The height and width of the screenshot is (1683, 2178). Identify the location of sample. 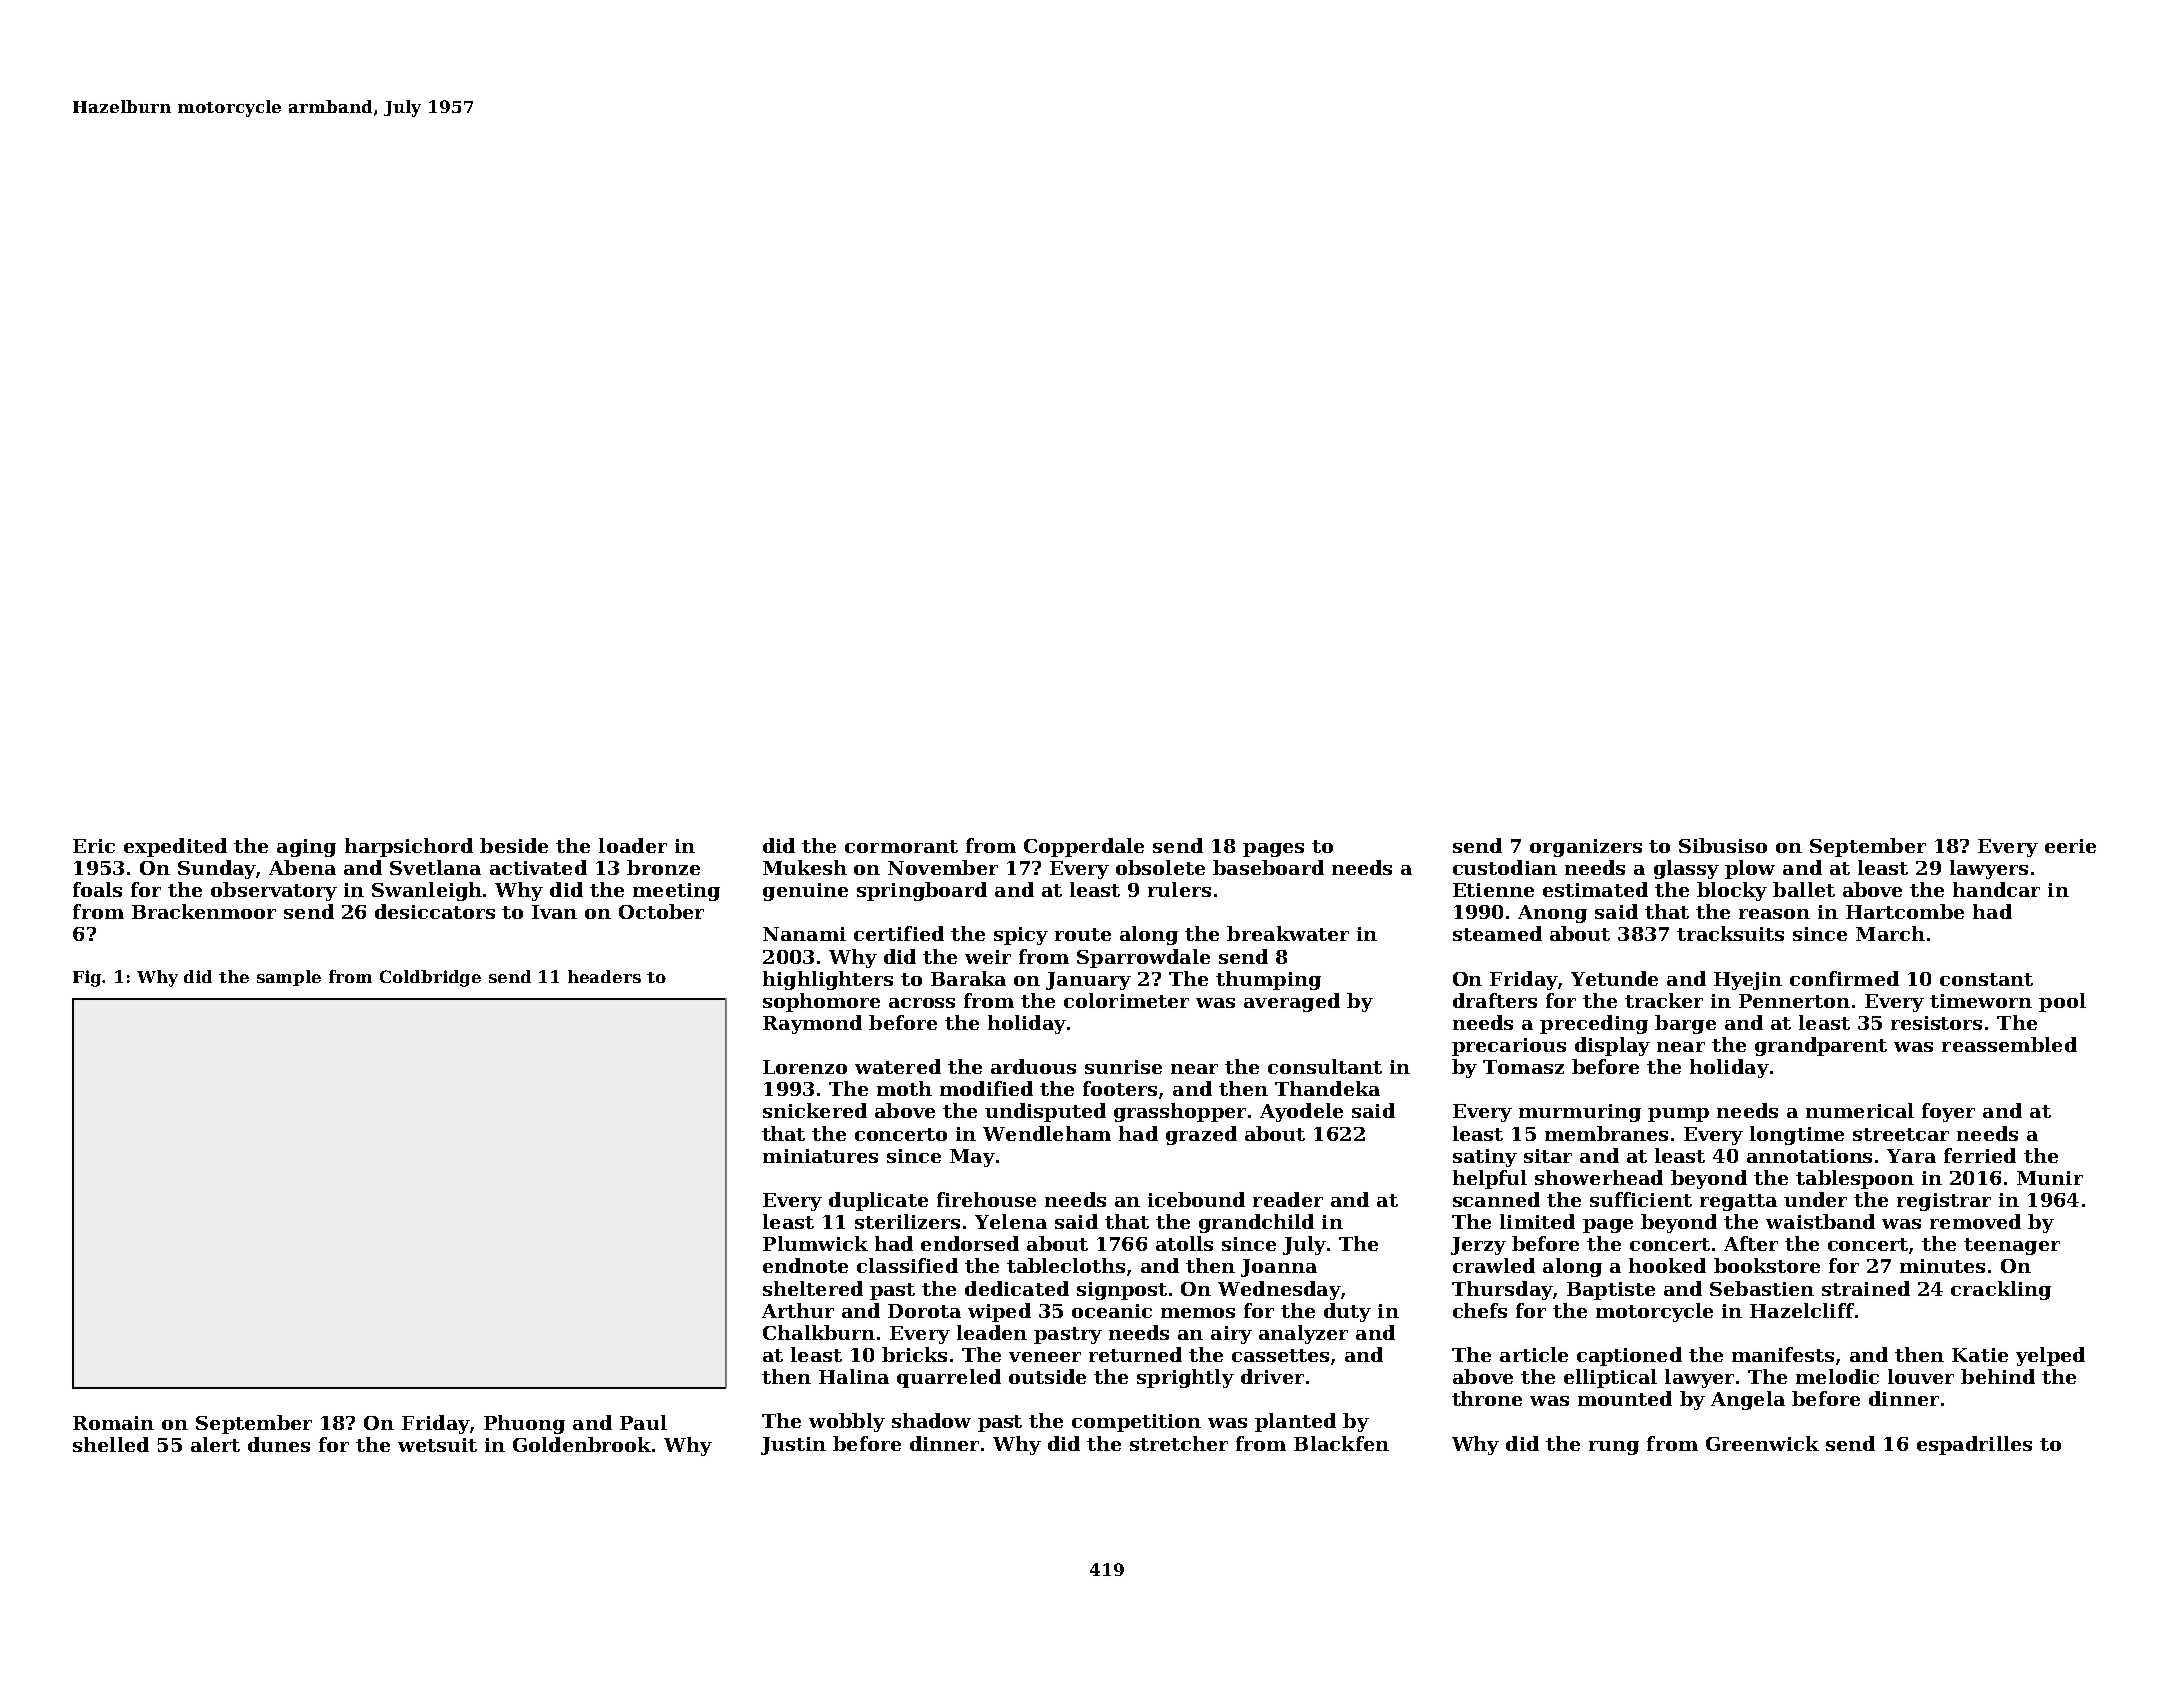
(289, 978).
